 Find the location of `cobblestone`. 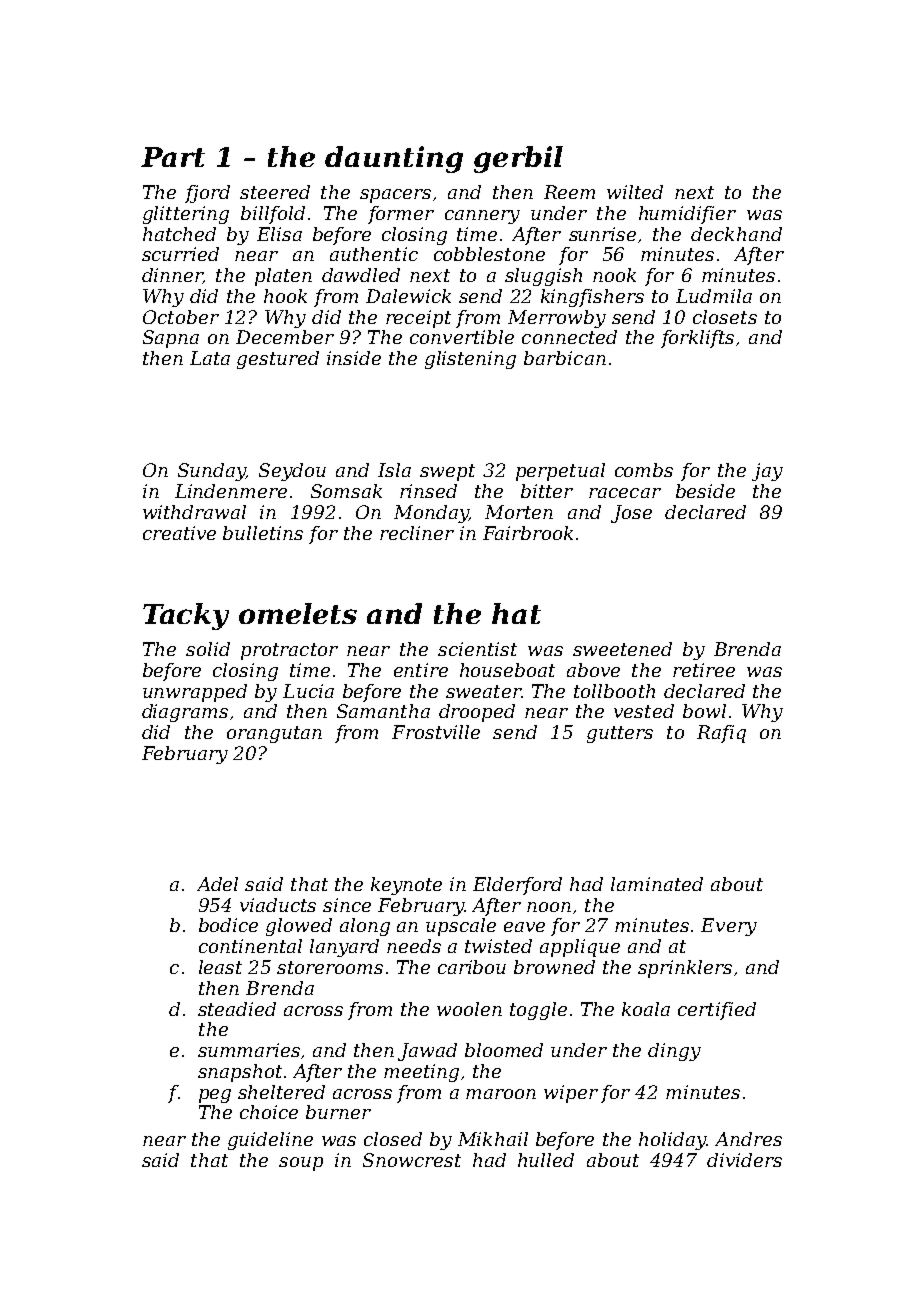

cobblestone is located at coordinates (489, 254).
